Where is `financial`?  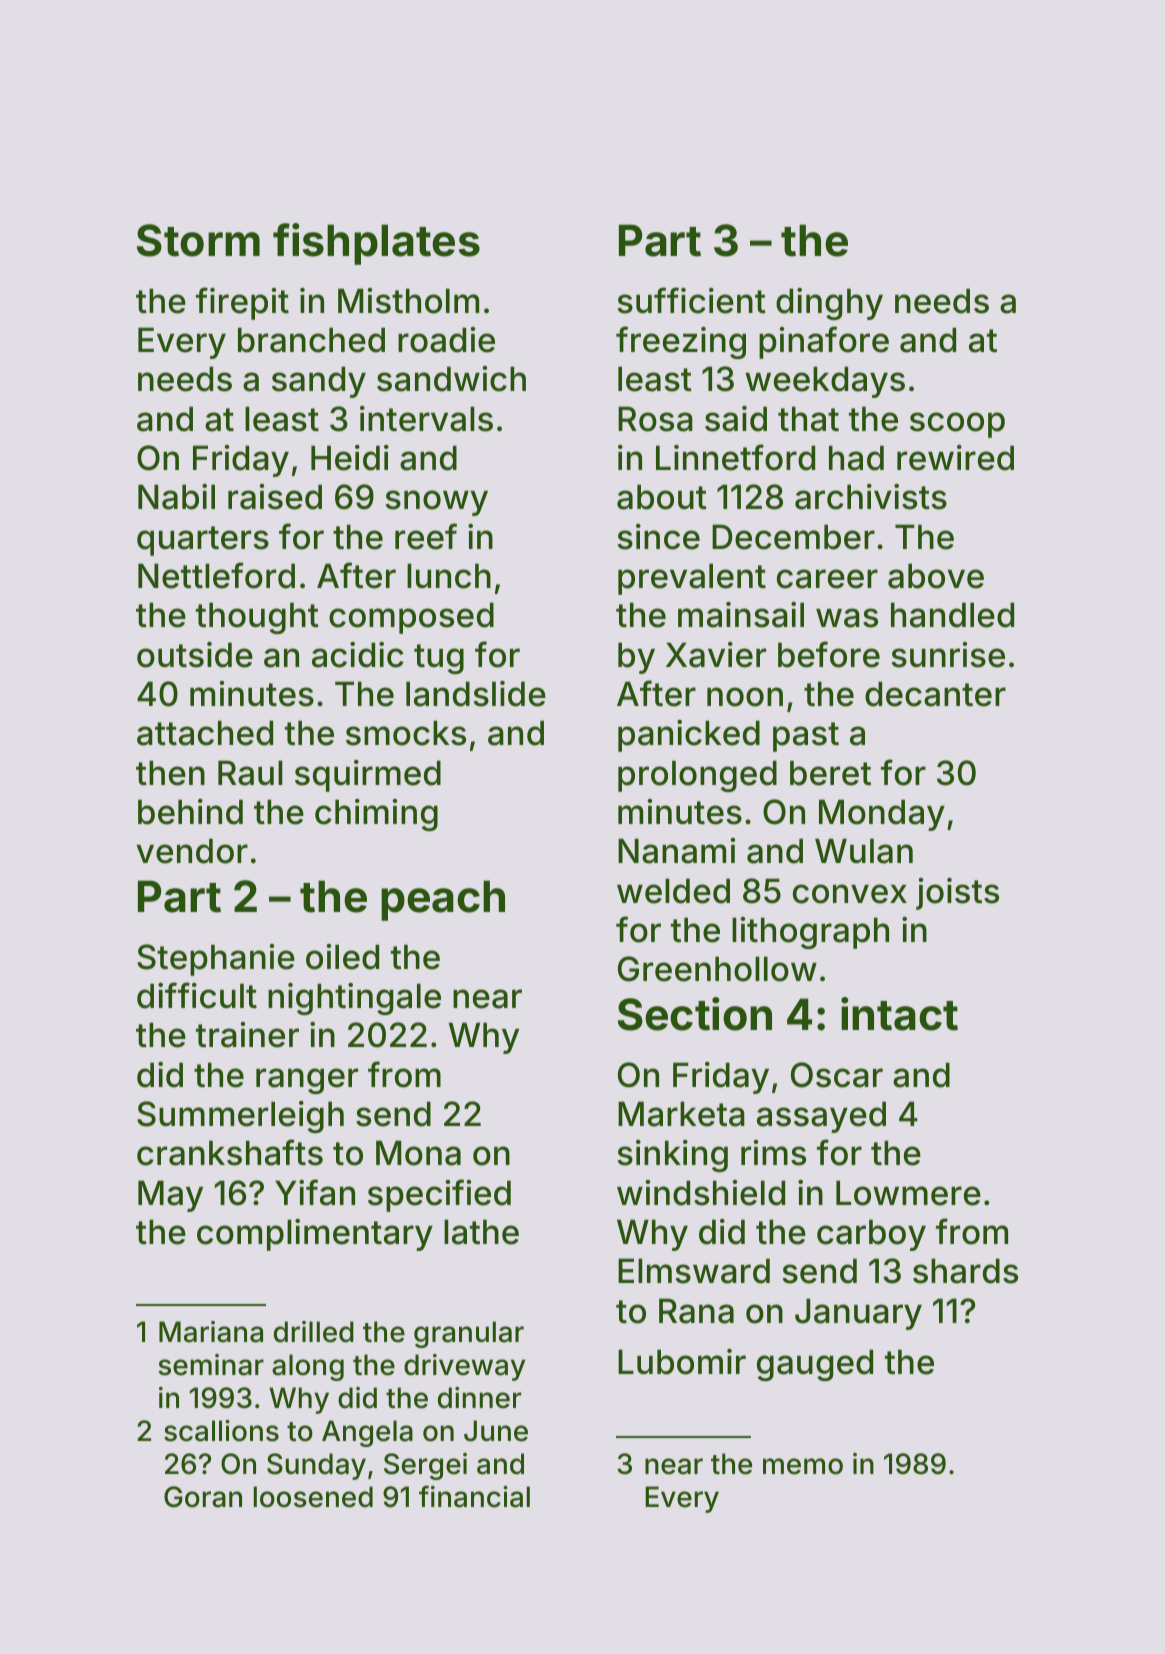 financial is located at coordinates (474, 1496).
